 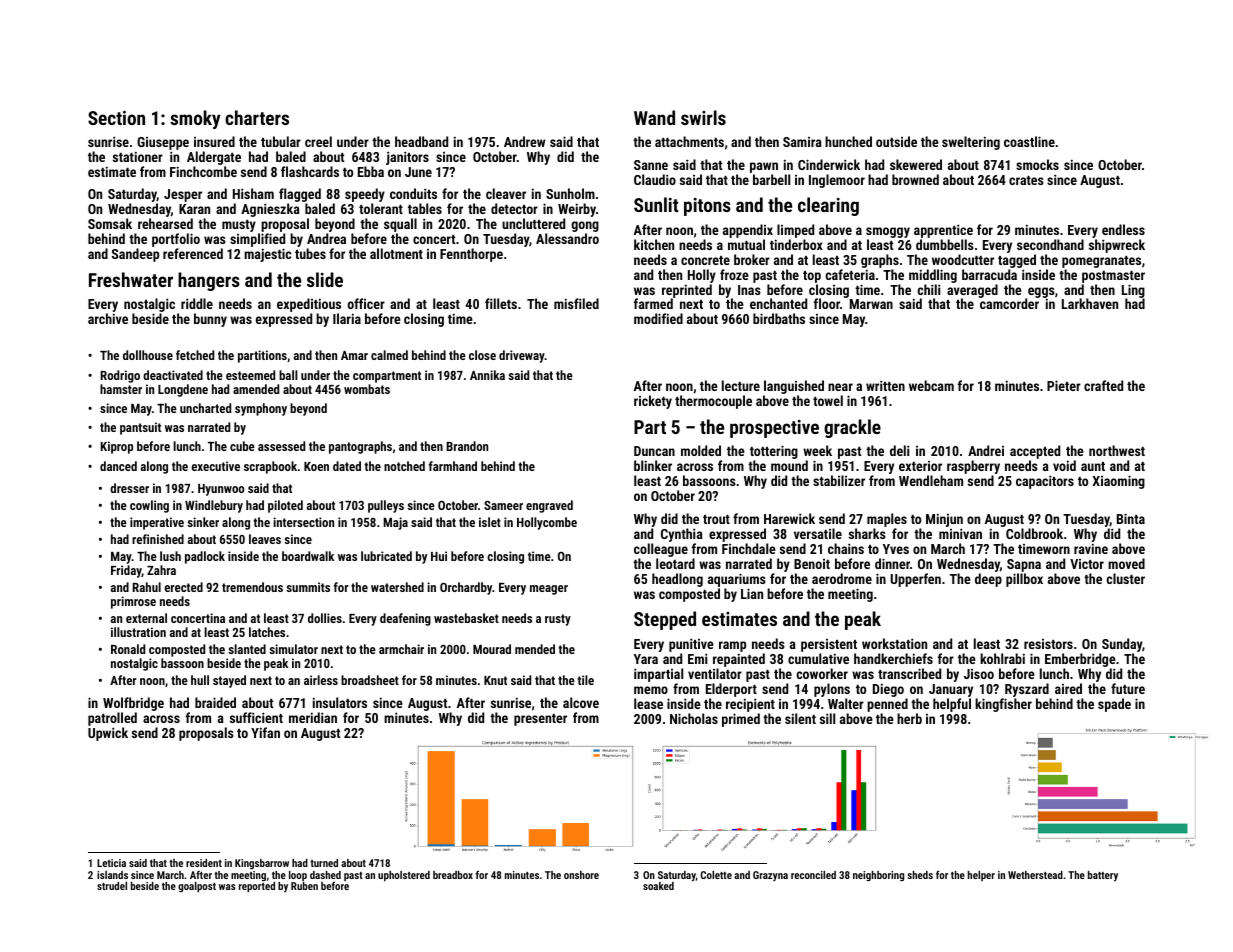 I want to click on rusty, so click(x=558, y=620).
